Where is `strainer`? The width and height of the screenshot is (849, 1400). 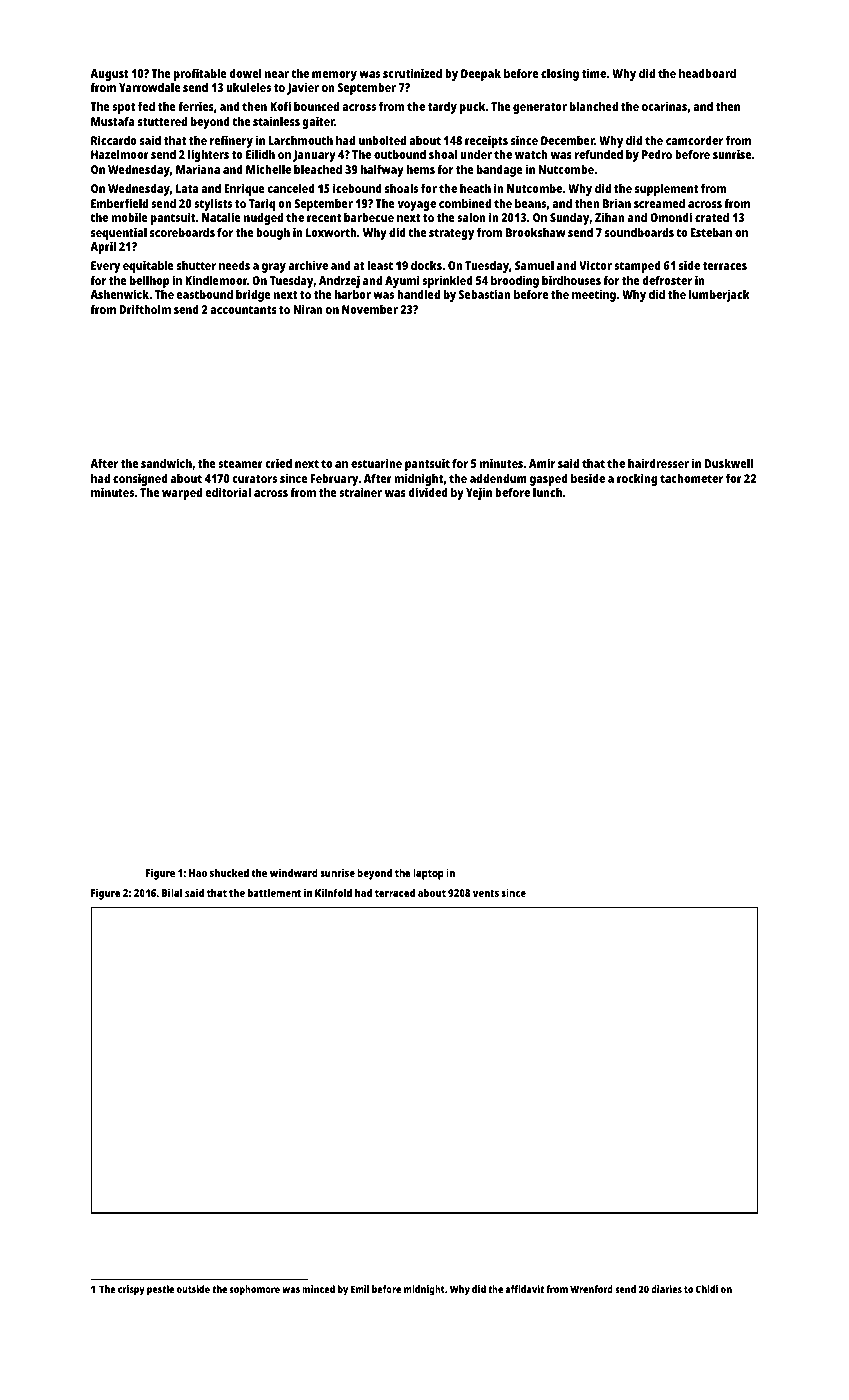
strainer is located at coordinates (360, 492).
